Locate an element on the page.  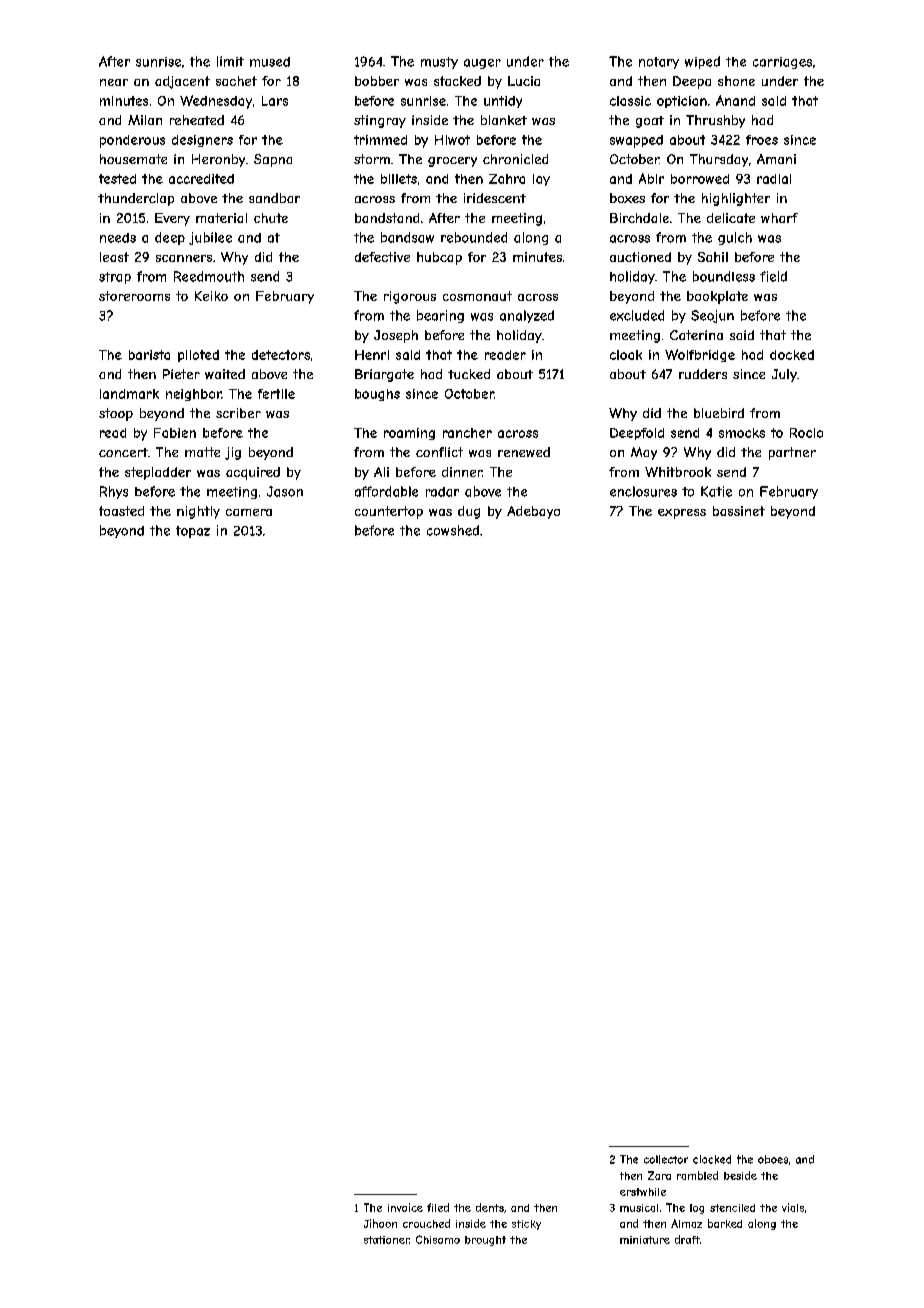
Sapna is located at coordinates (273, 160).
